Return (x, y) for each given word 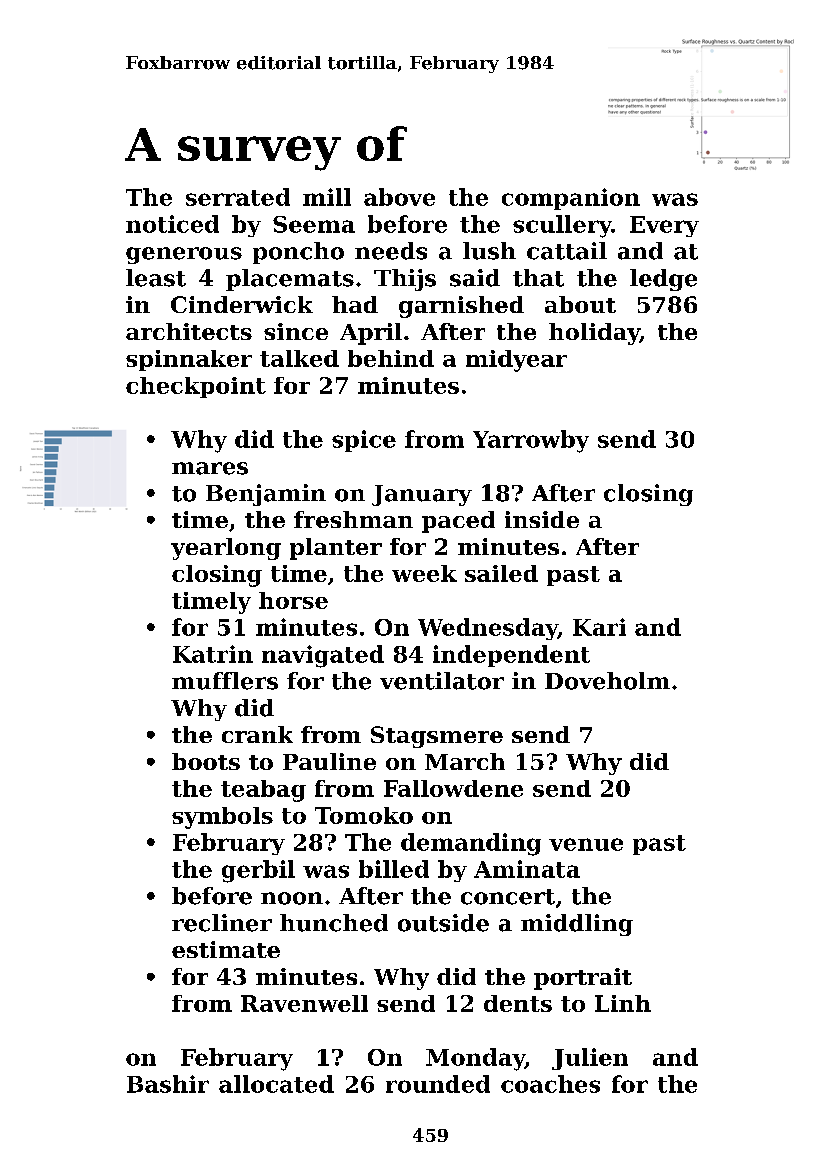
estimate (226, 949)
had (355, 304)
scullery (562, 226)
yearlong (226, 549)
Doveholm (607, 681)
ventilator (442, 681)
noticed (172, 224)
